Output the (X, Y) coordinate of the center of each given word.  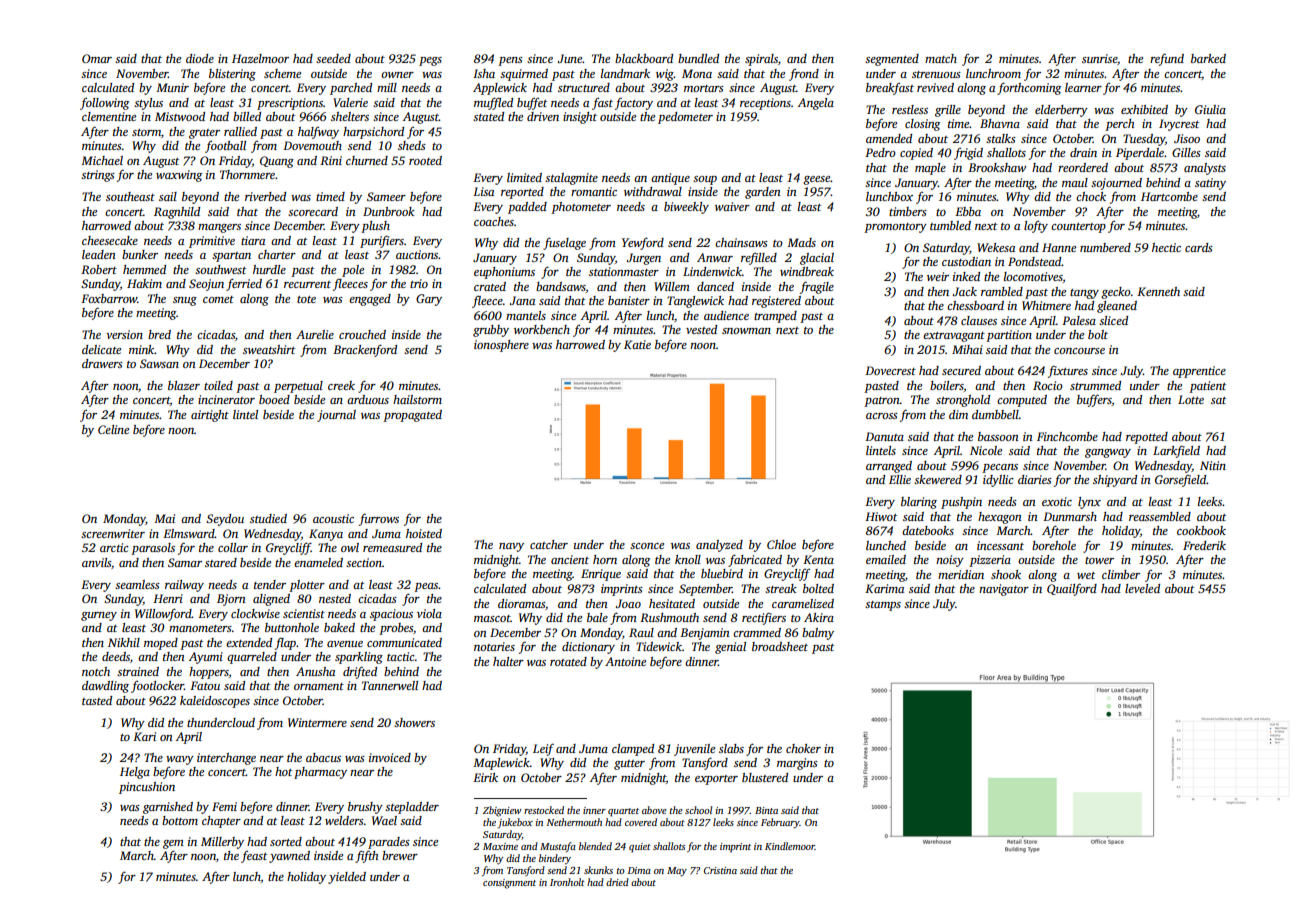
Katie (637, 344)
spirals (761, 60)
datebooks (928, 530)
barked (1208, 58)
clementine (109, 116)
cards (1199, 247)
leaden (99, 254)
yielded (347, 878)
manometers (200, 628)
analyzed (719, 546)
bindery (555, 859)
